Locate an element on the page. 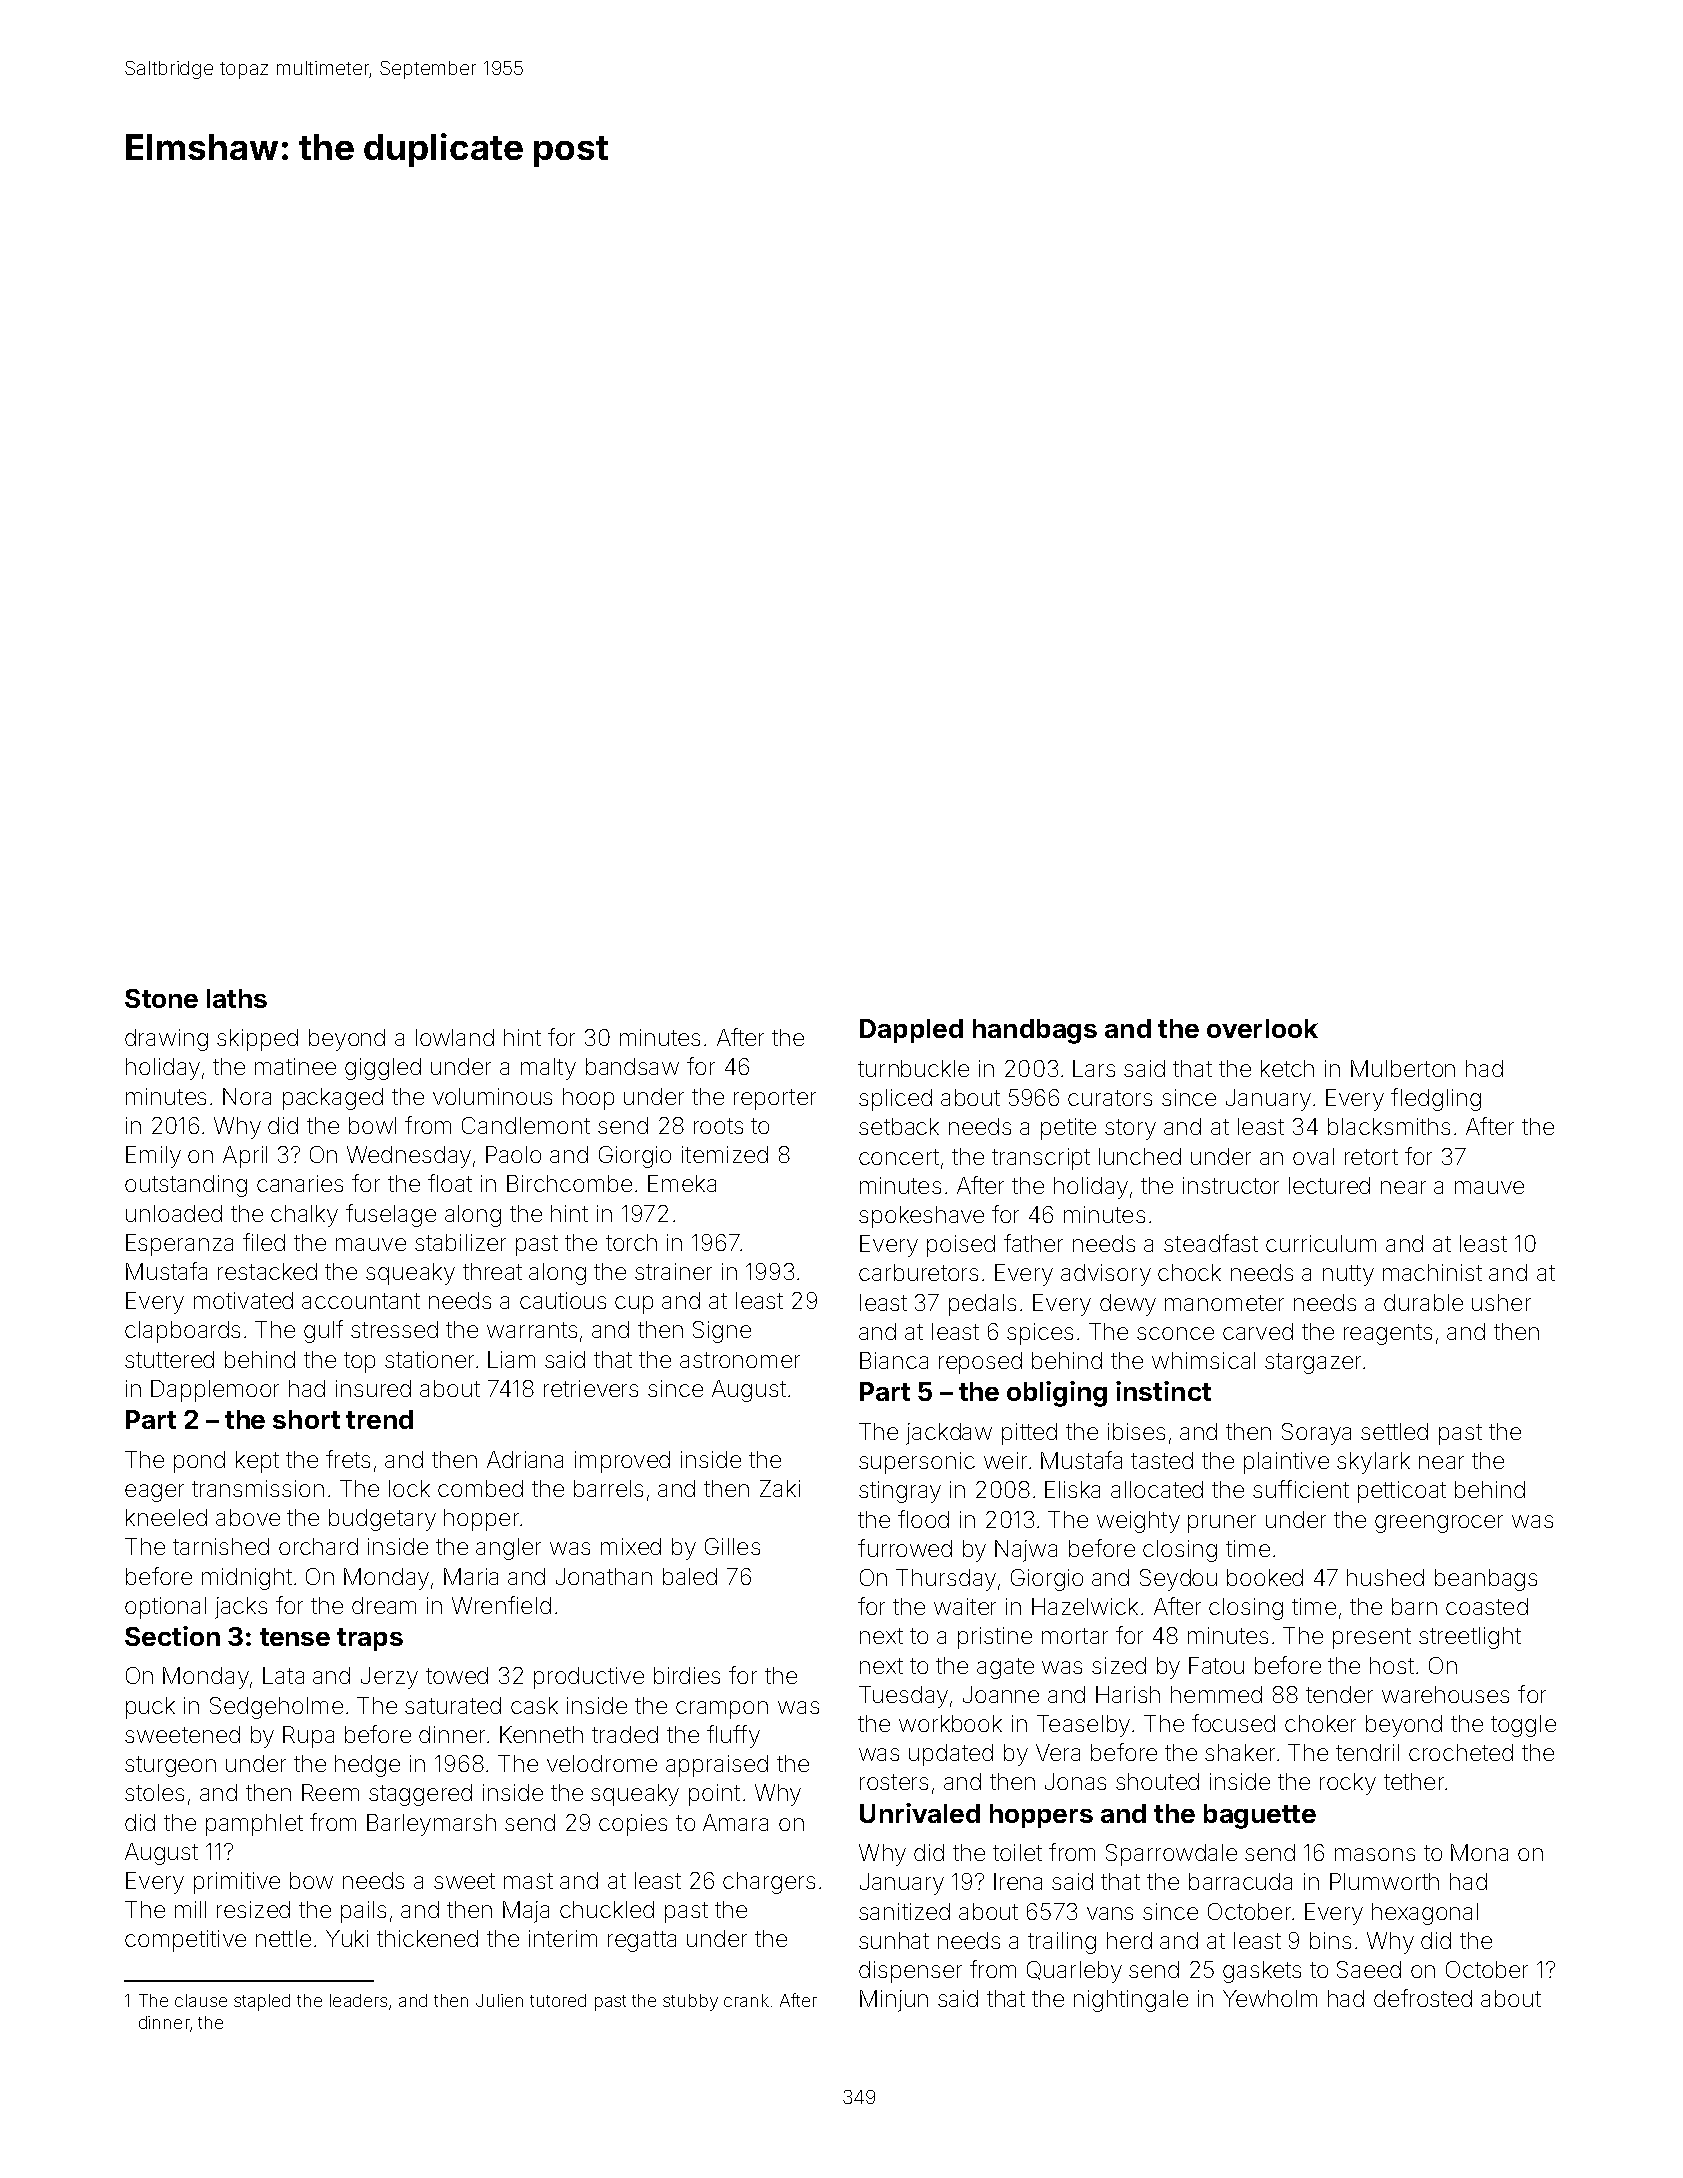  stubby is located at coordinates (690, 2002).
